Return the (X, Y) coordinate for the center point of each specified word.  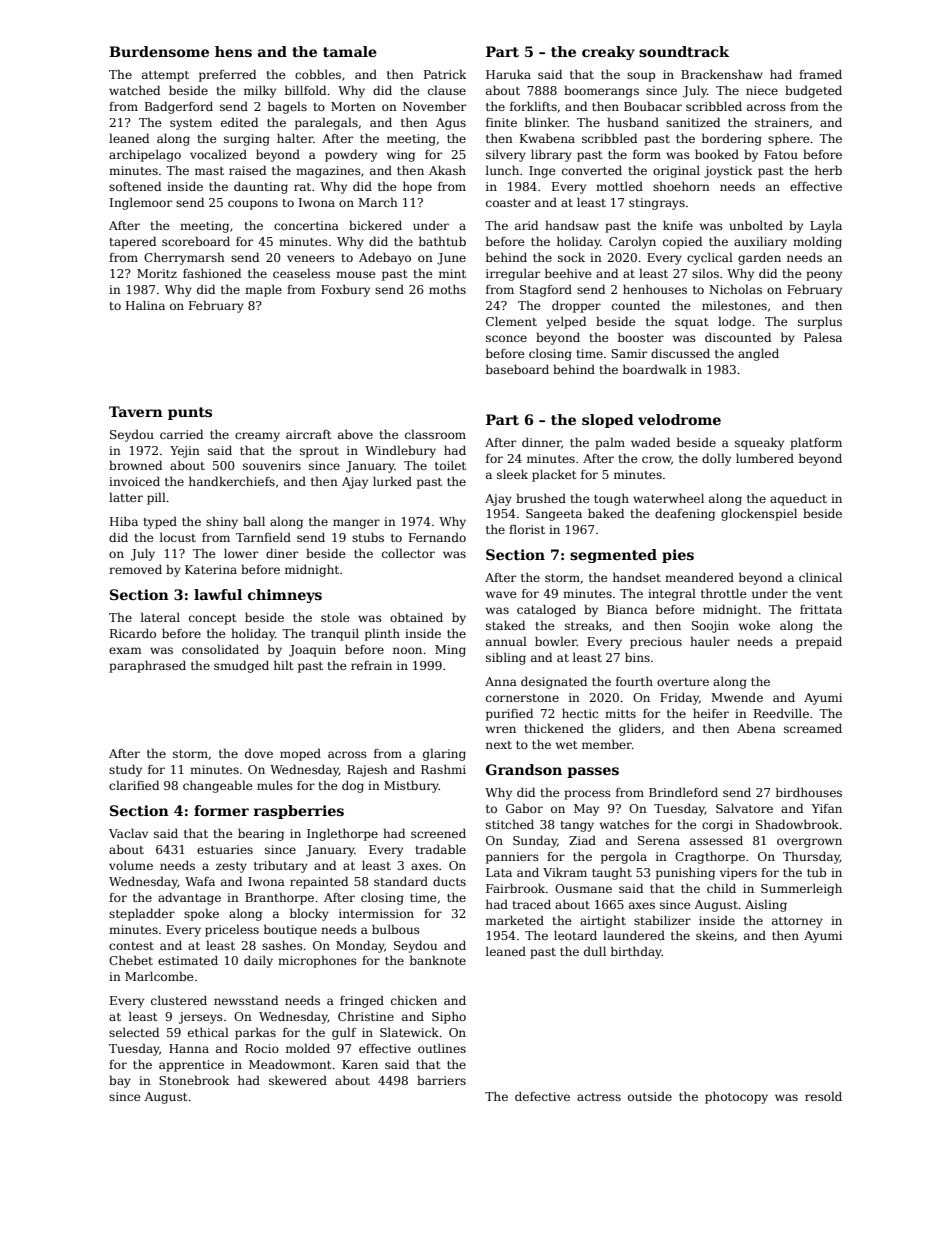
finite (501, 122)
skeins (715, 935)
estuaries (225, 849)
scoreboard (196, 241)
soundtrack (684, 51)
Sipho (449, 1017)
